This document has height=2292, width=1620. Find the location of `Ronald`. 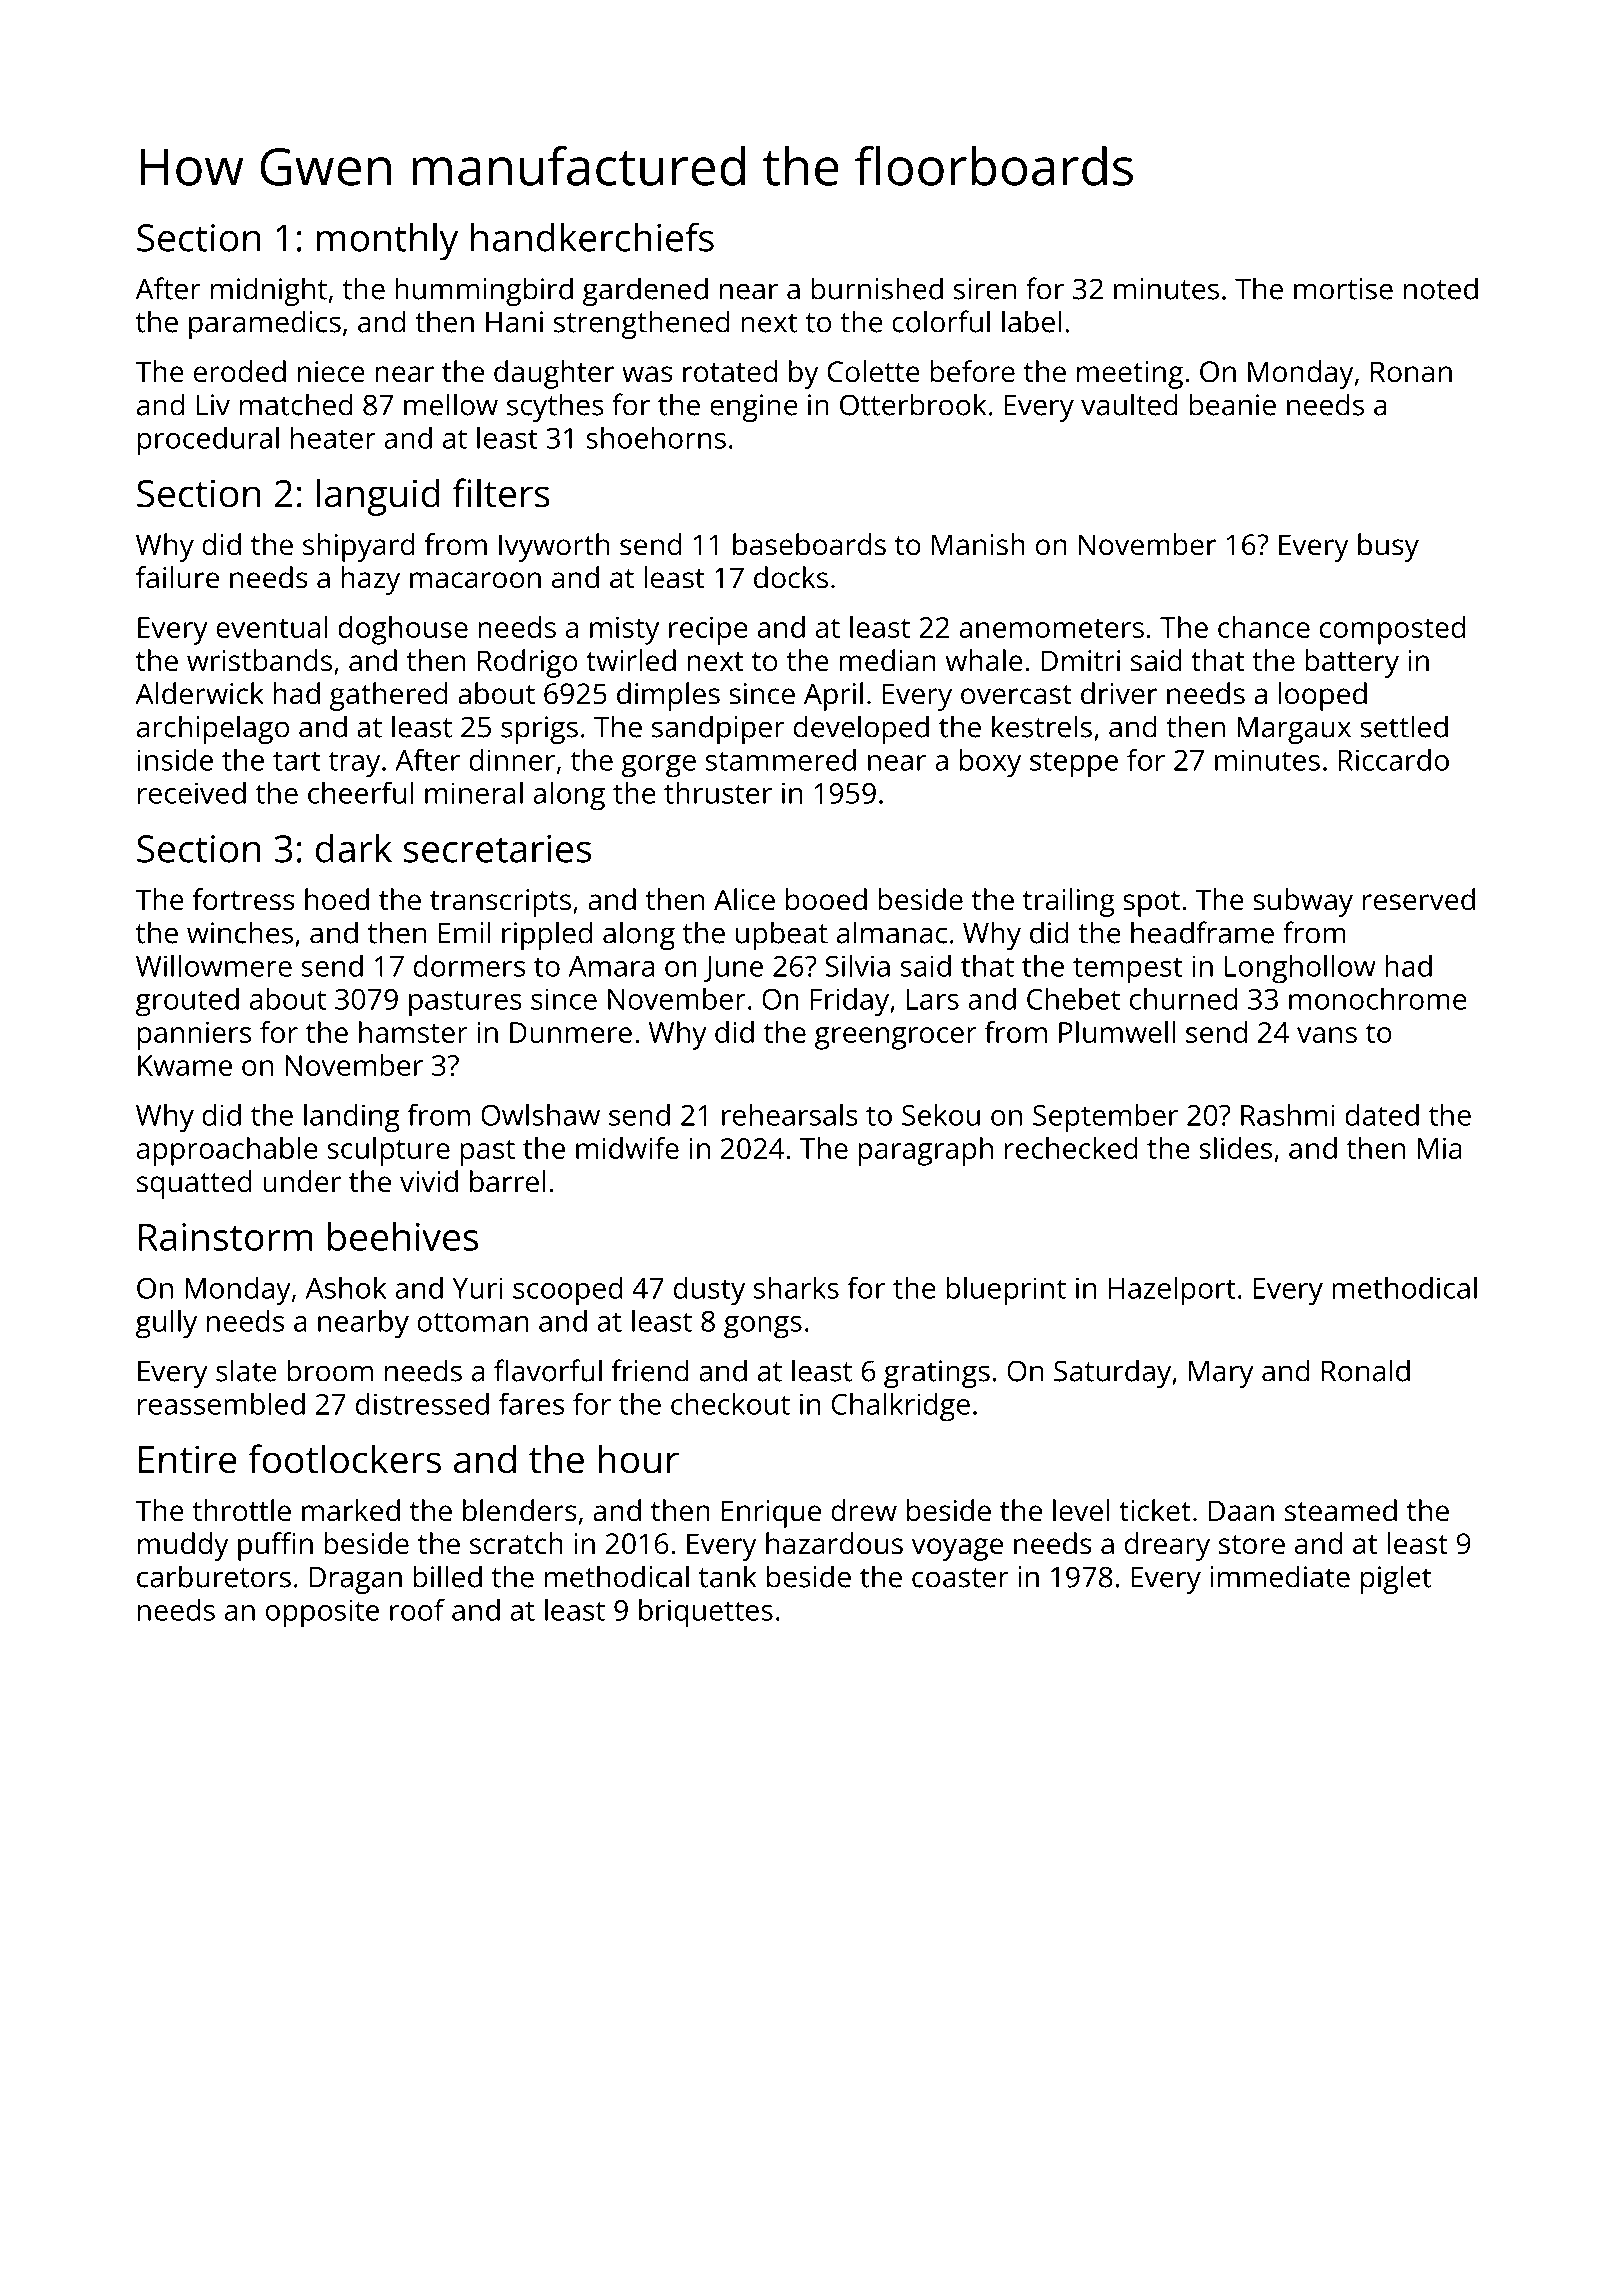

Ronald is located at coordinates (1366, 1370).
